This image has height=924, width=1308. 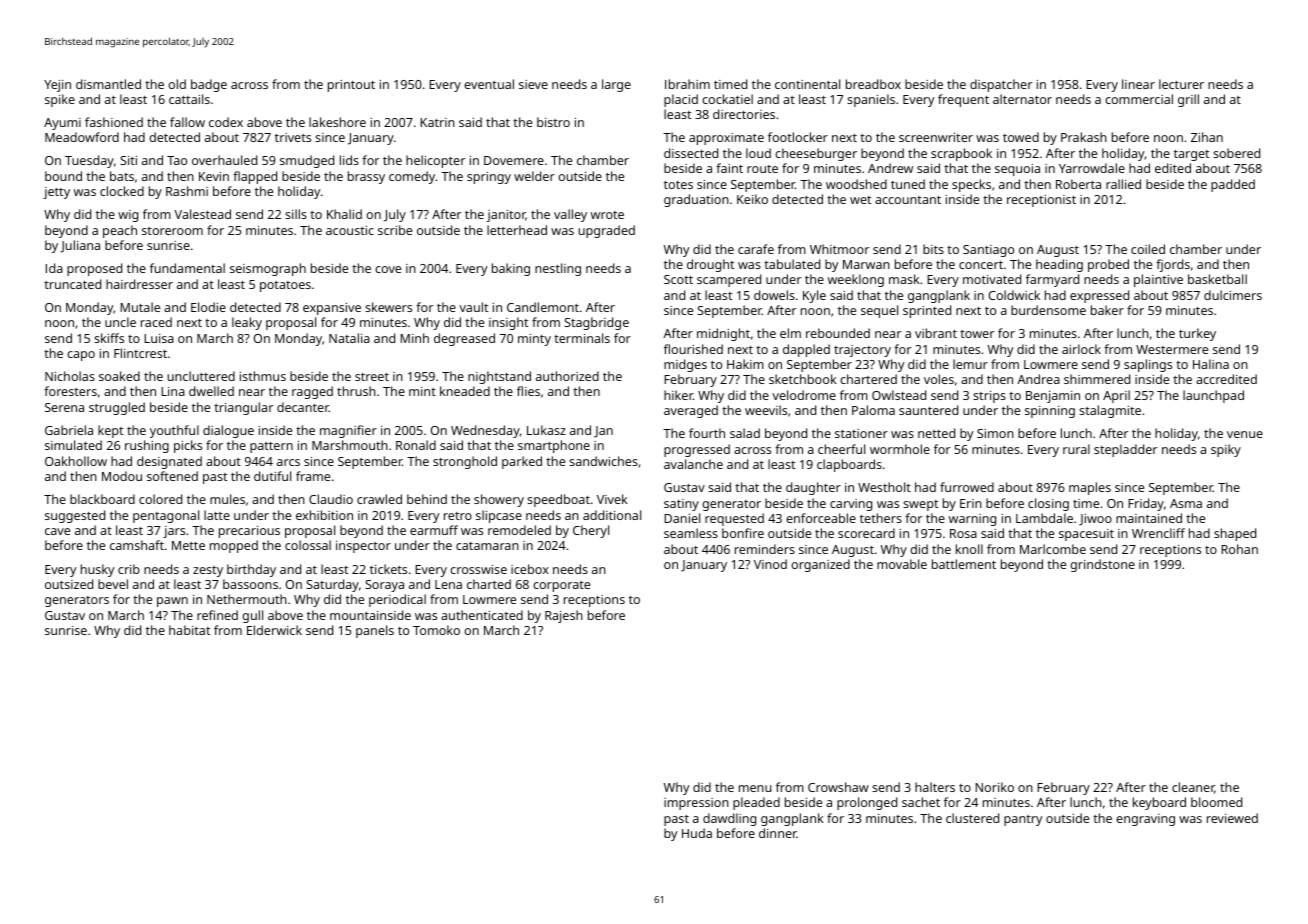 What do you see at coordinates (1181, 84) in the image?
I see `lecturer` at bounding box center [1181, 84].
